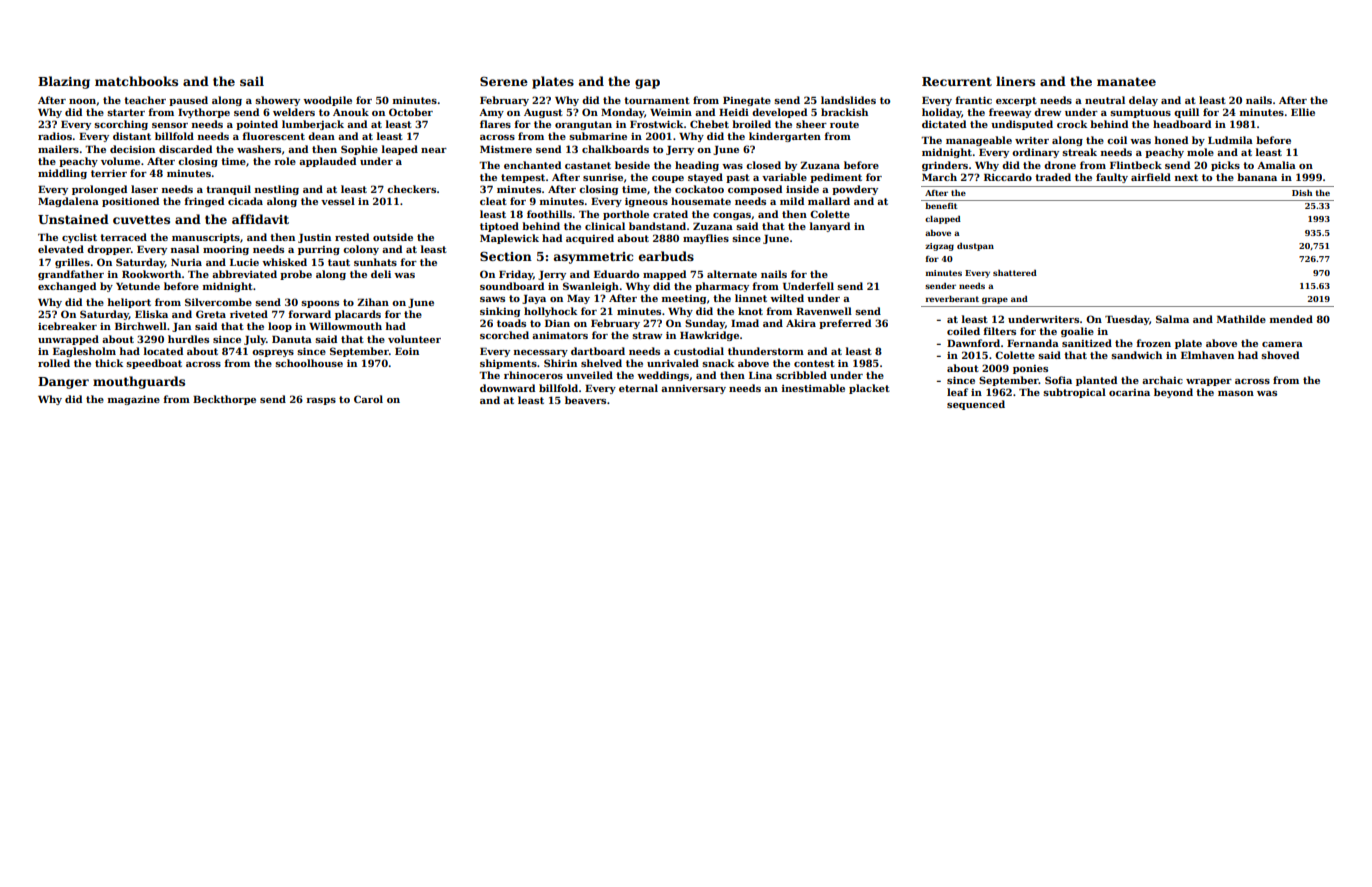 This screenshot has width=1372, height=887. I want to click on Beckthorpe, so click(224, 400).
